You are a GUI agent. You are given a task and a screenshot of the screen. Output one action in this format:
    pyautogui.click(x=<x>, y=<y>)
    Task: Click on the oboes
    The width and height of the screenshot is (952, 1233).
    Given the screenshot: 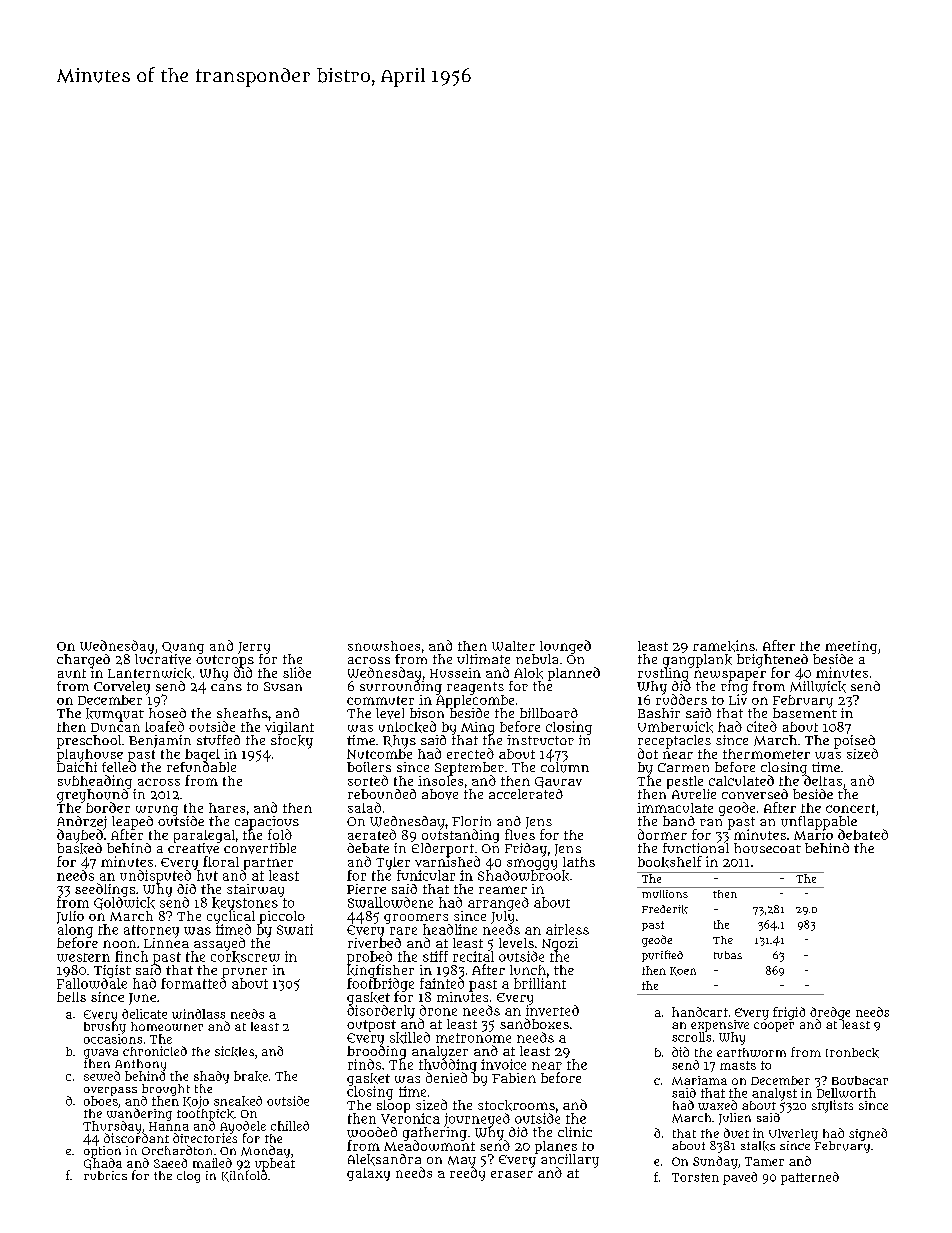 What is the action you would take?
    pyautogui.click(x=101, y=1101)
